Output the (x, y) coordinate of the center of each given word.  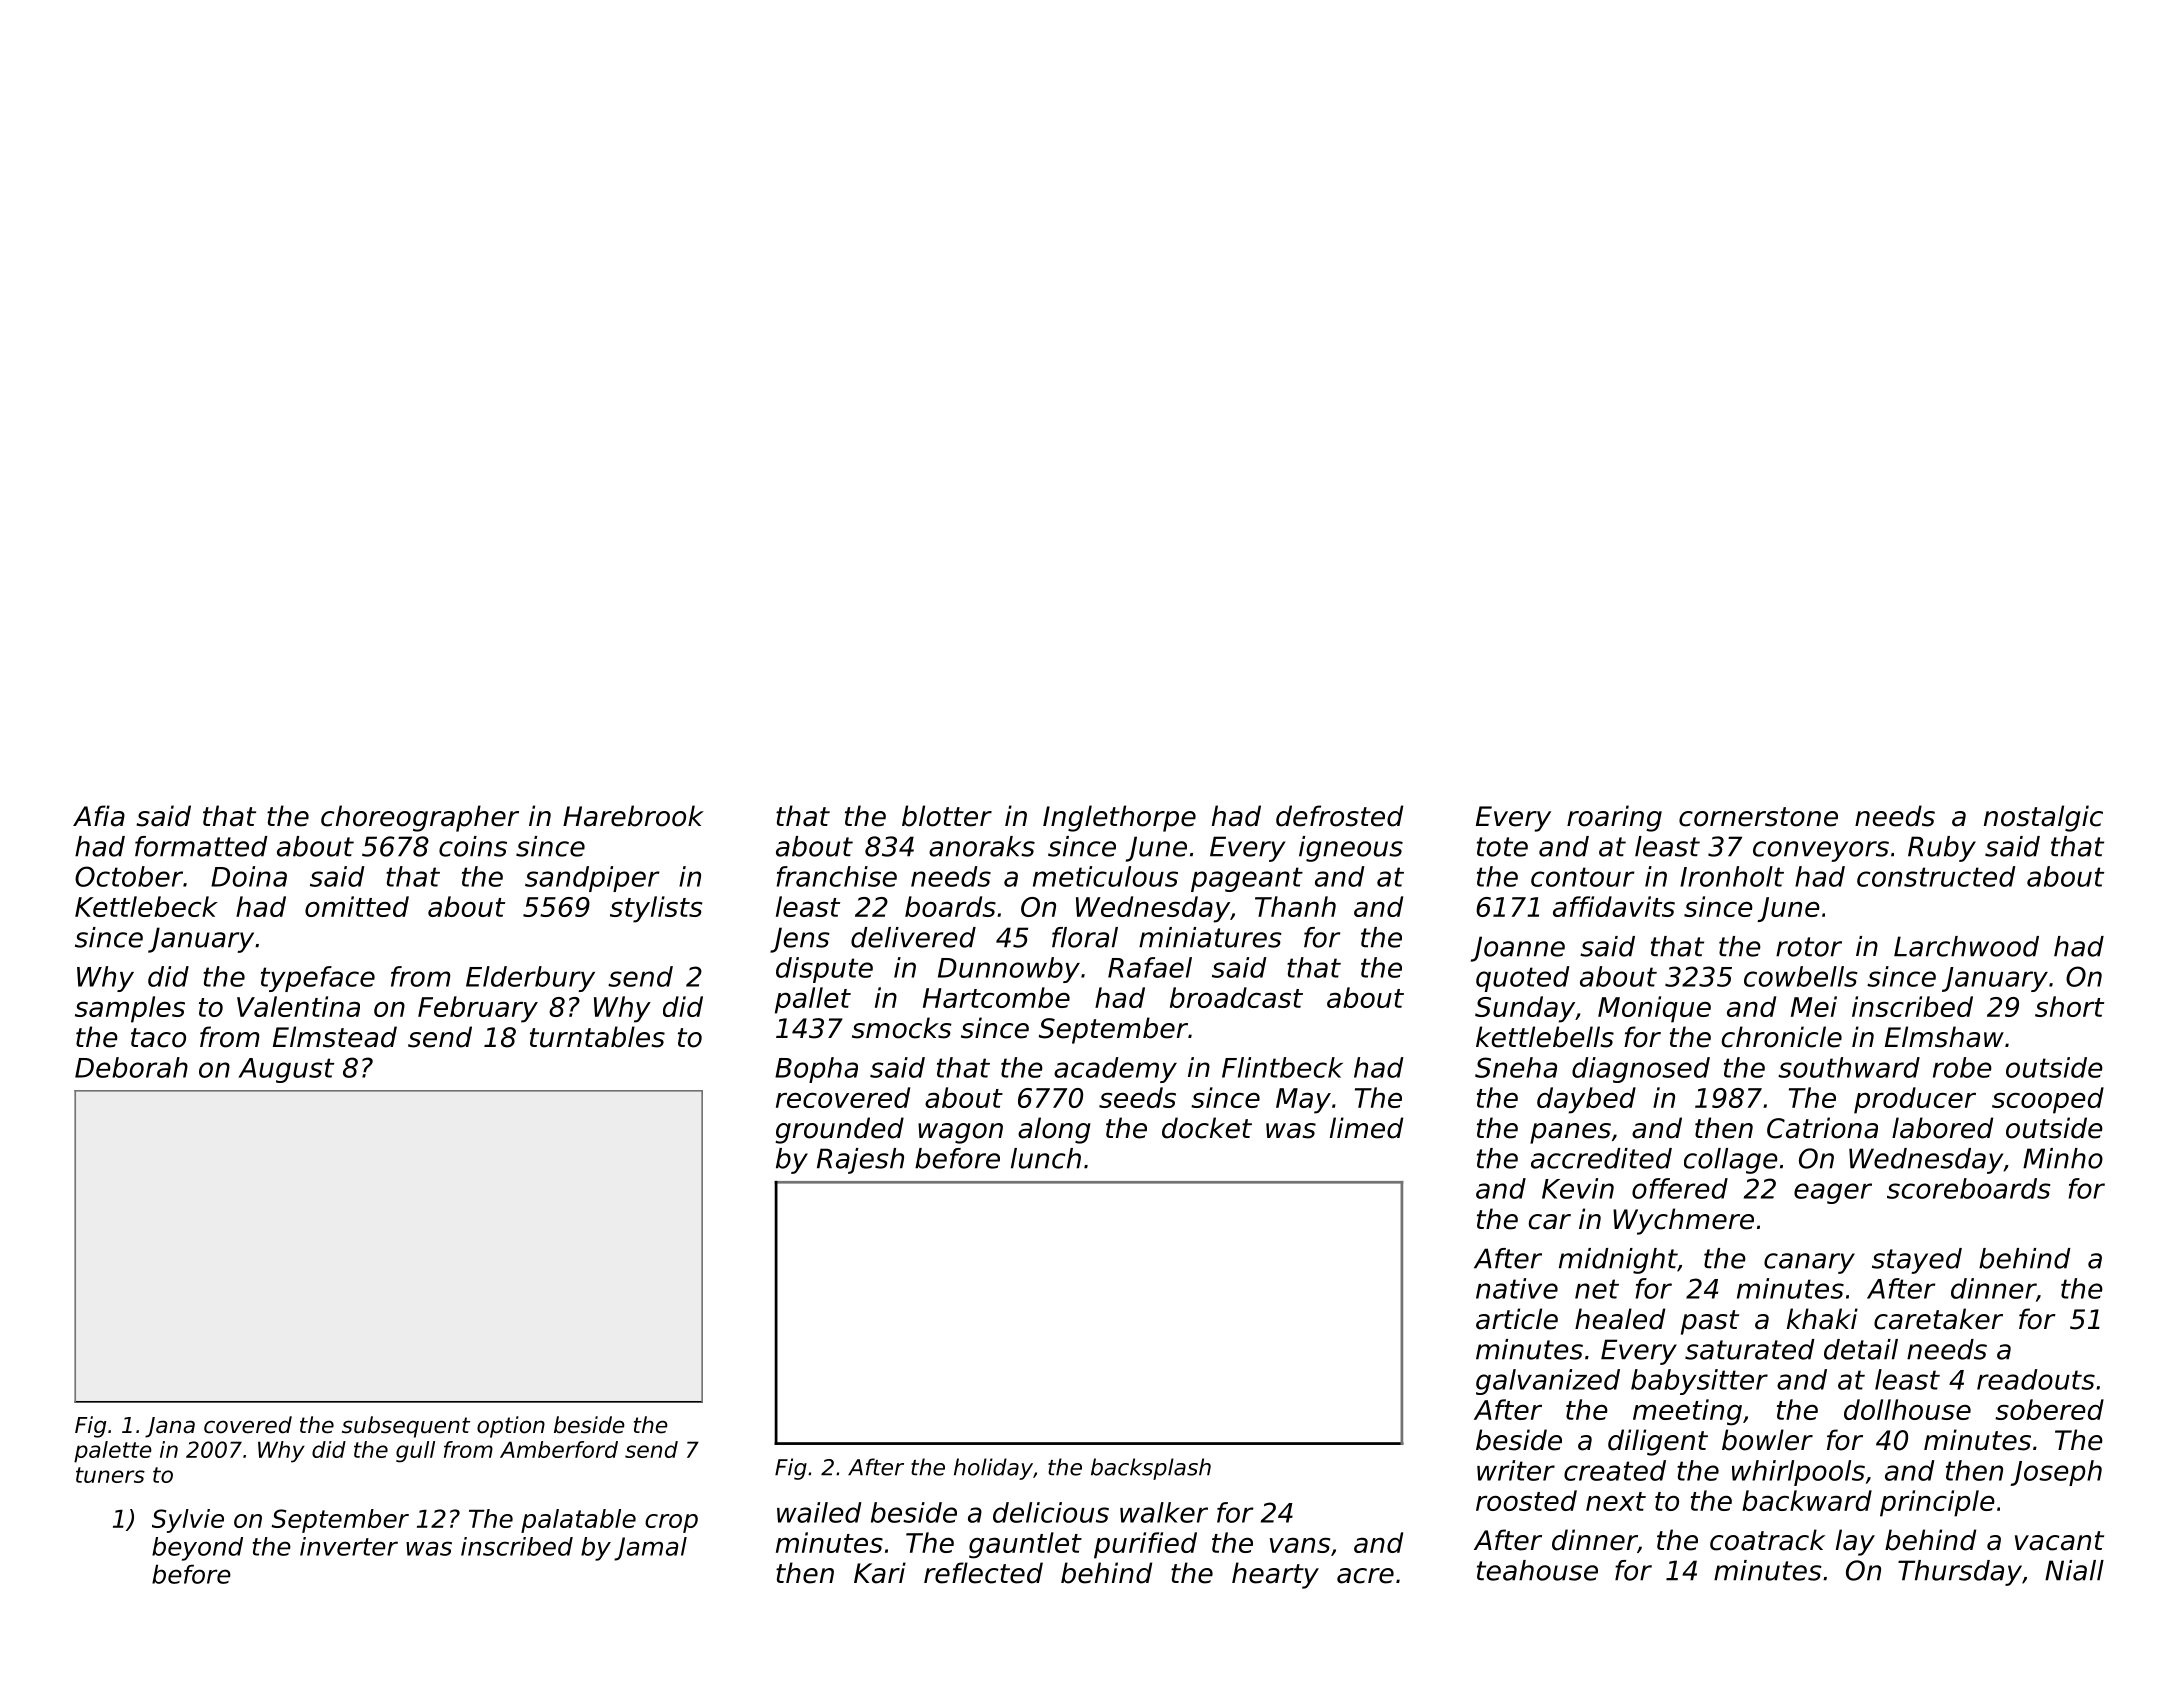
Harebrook (633, 816)
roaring (1614, 818)
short (2069, 1006)
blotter (947, 816)
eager (1833, 1193)
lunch (1046, 1158)
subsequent (406, 1427)
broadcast (1236, 997)
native (1517, 1288)
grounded (839, 1130)
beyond (197, 1549)
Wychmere (1683, 1221)
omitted (357, 906)
